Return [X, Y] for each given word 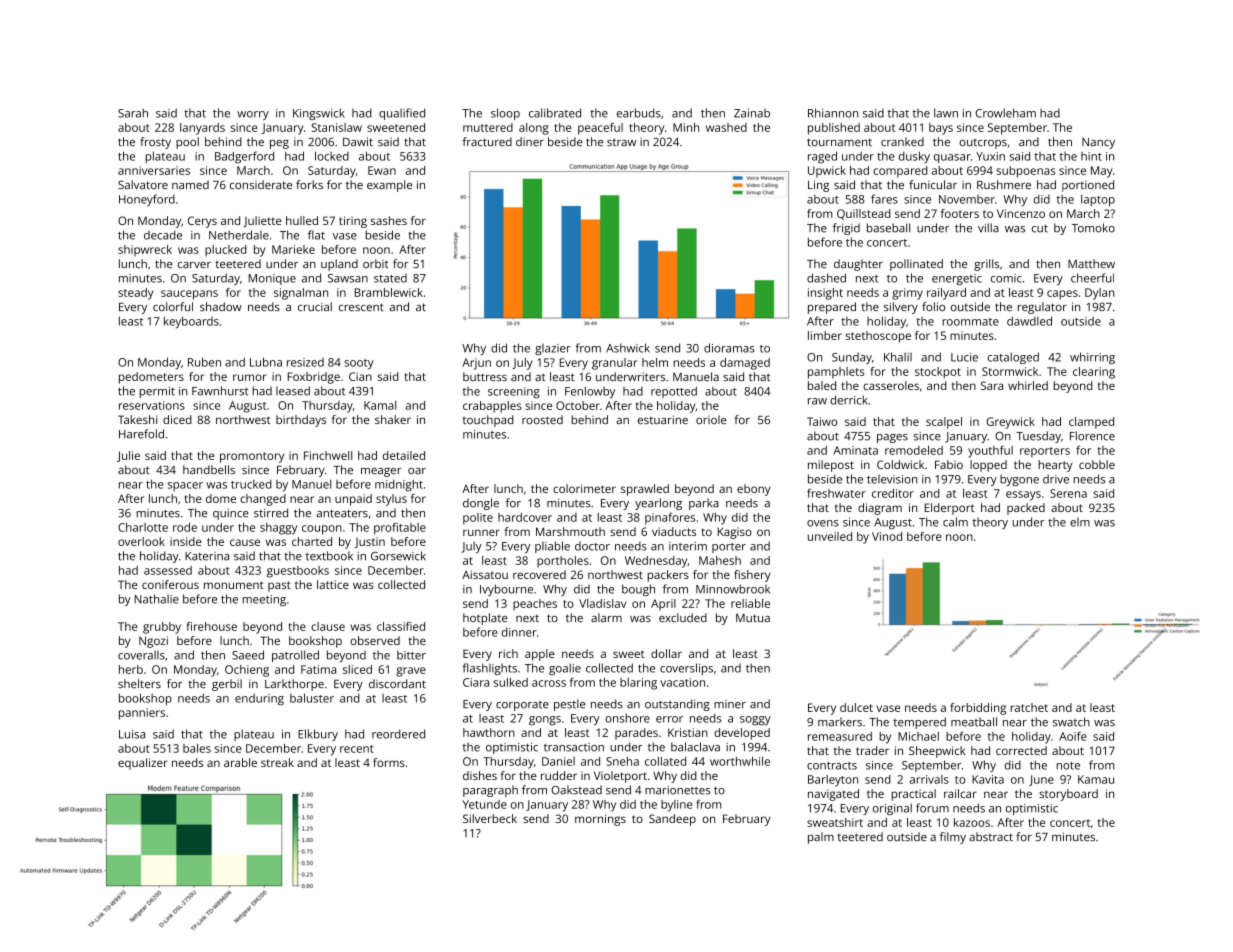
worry [253, 115]
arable [240, 762]
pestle [570, 705]
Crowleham [1005, 113]
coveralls [141, 655]
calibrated [555, 113]
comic [1006, 278]
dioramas [729, 348]
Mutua [753, 618]
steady [136, 294]
